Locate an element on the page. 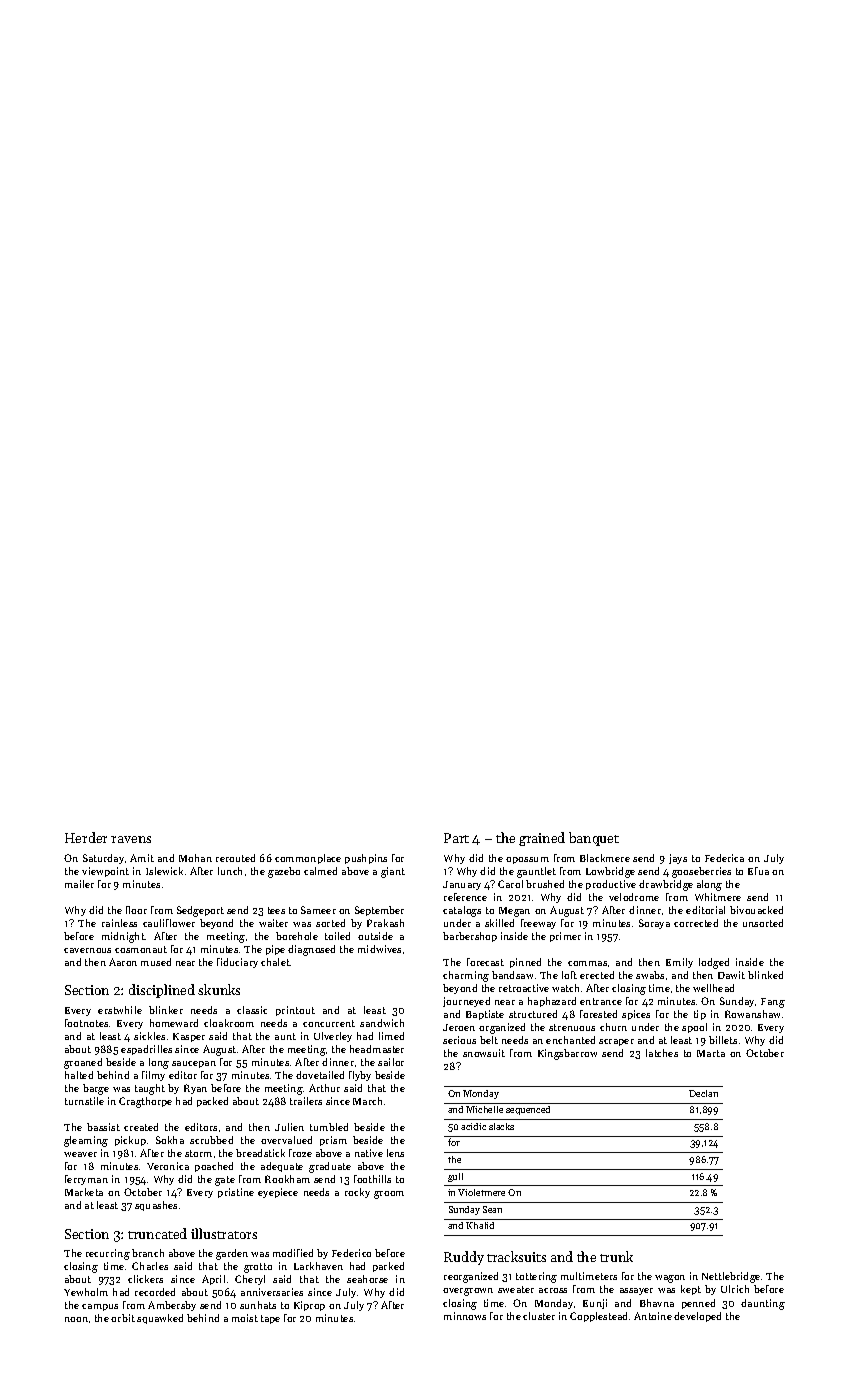 This image has height=1400, width=849. banquet is located at coordinates (594, 839).
